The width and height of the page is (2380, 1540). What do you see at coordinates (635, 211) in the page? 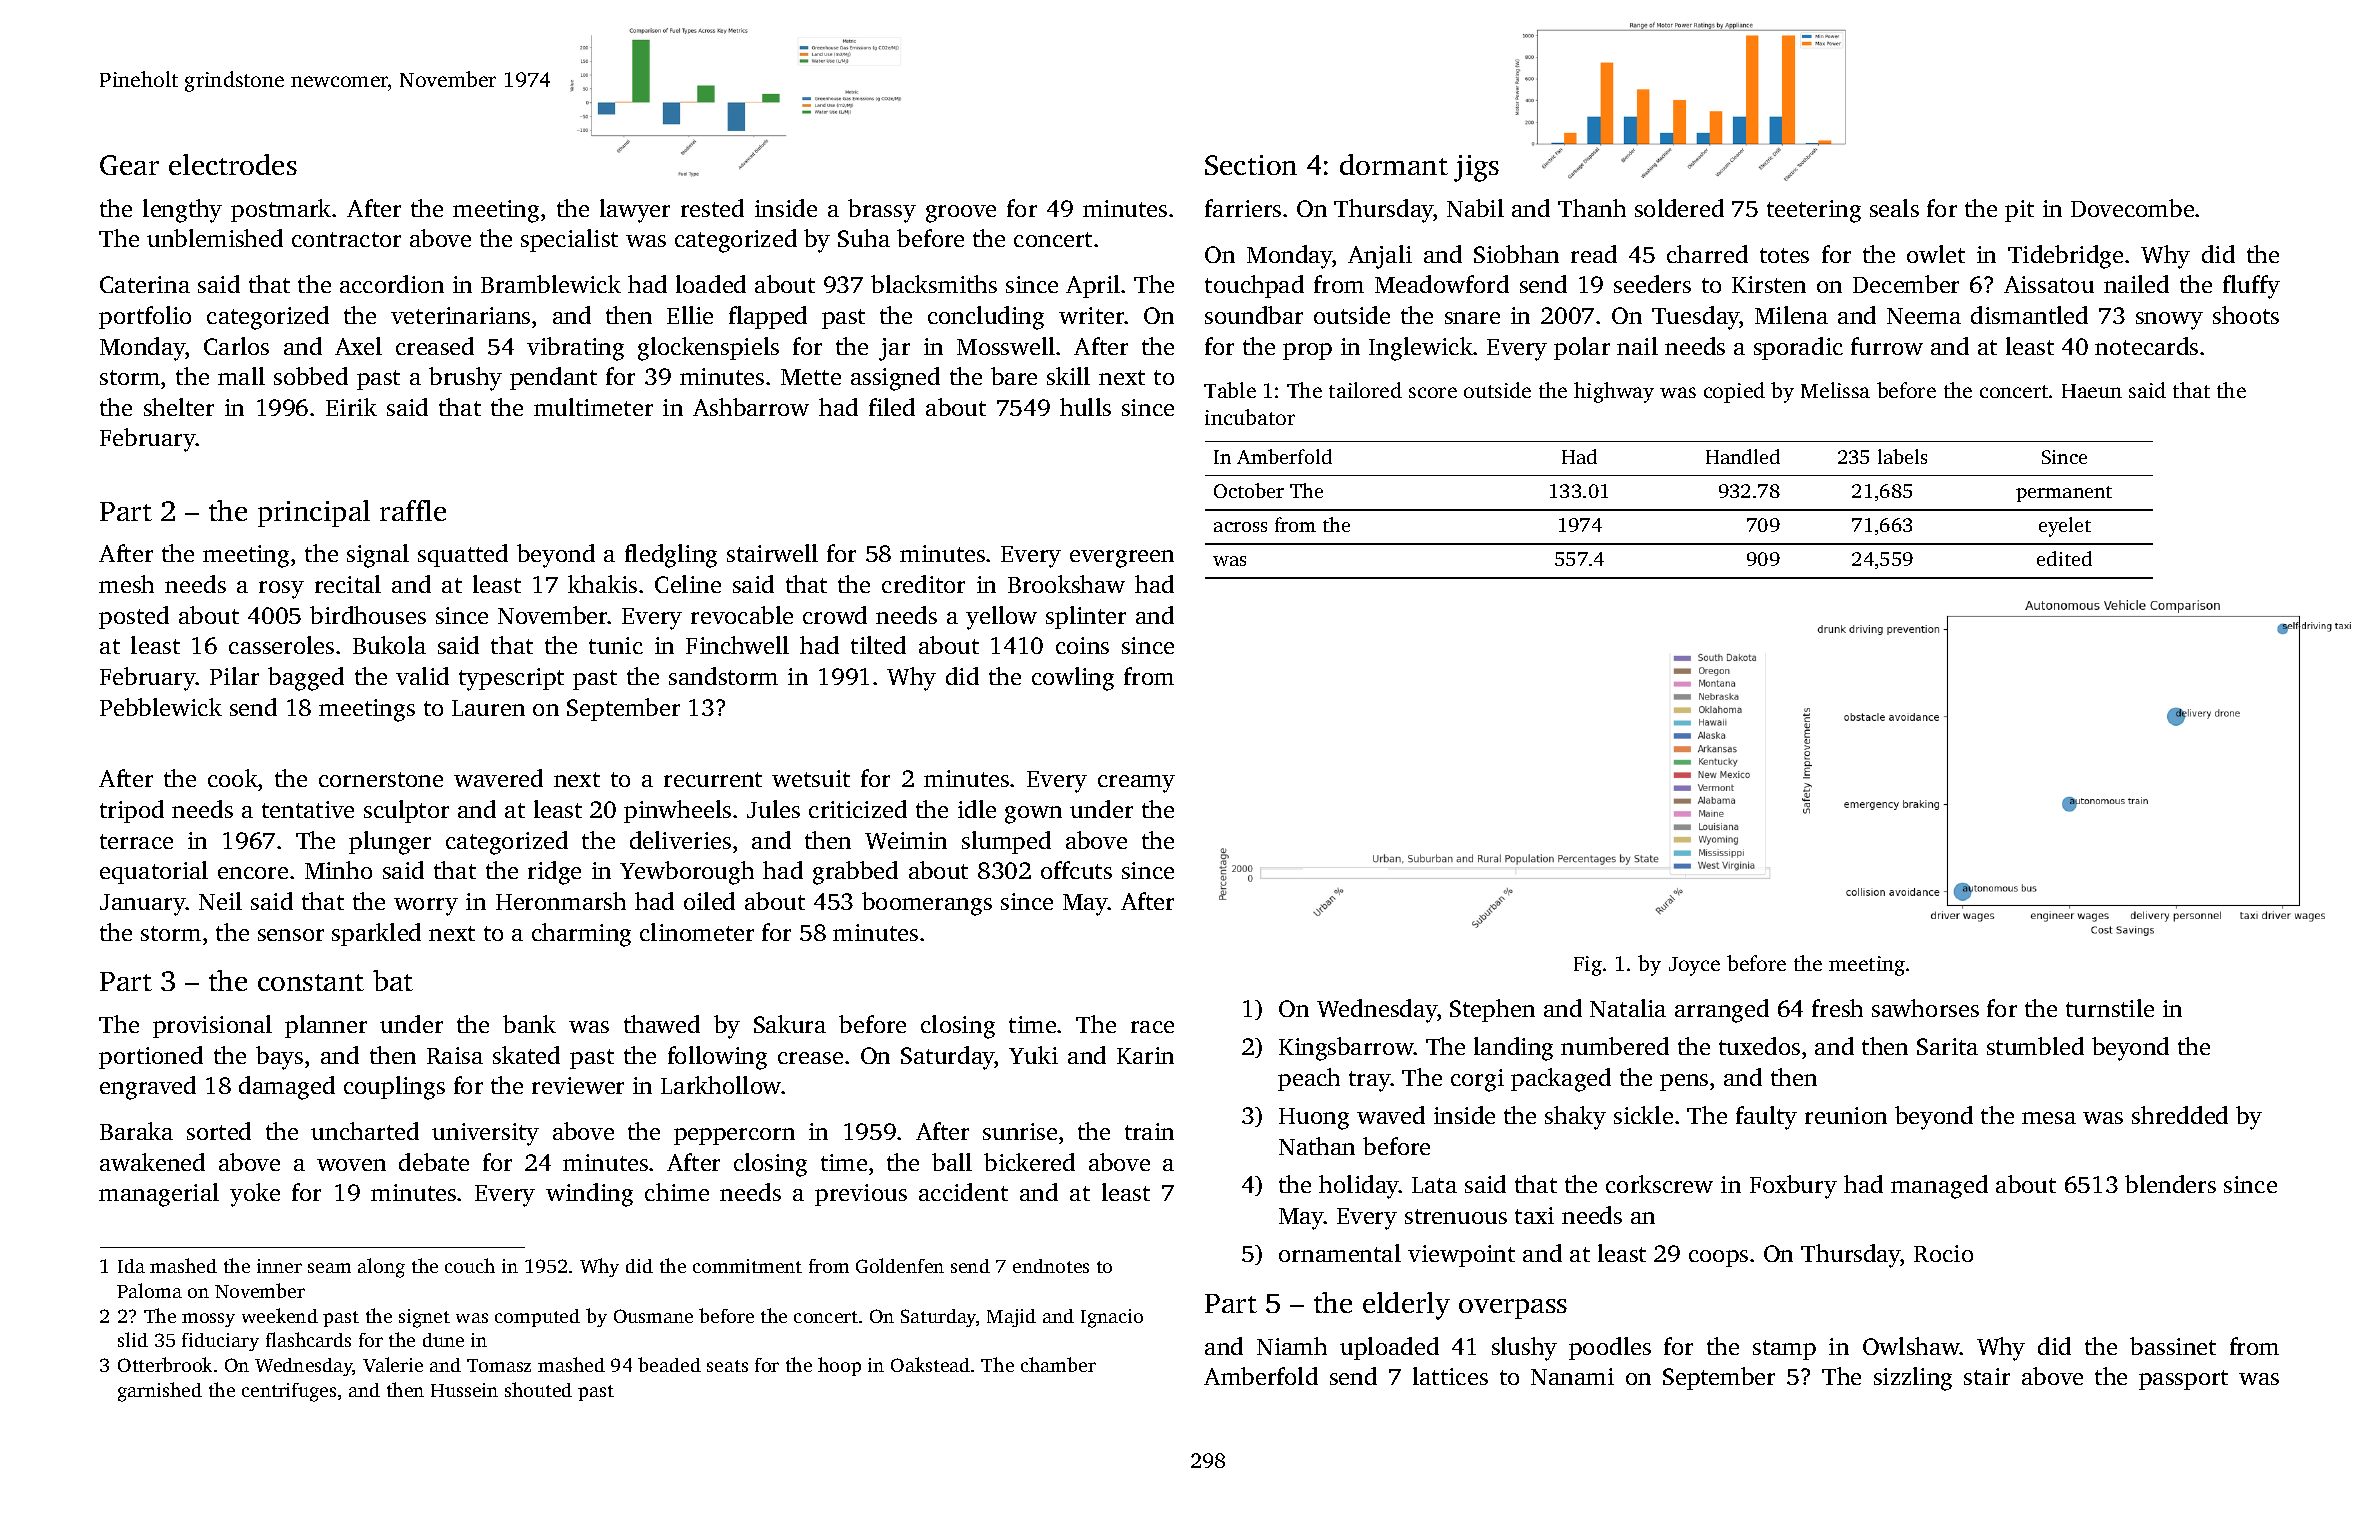
I see `lawyer` at bounding box center [635, 211].
